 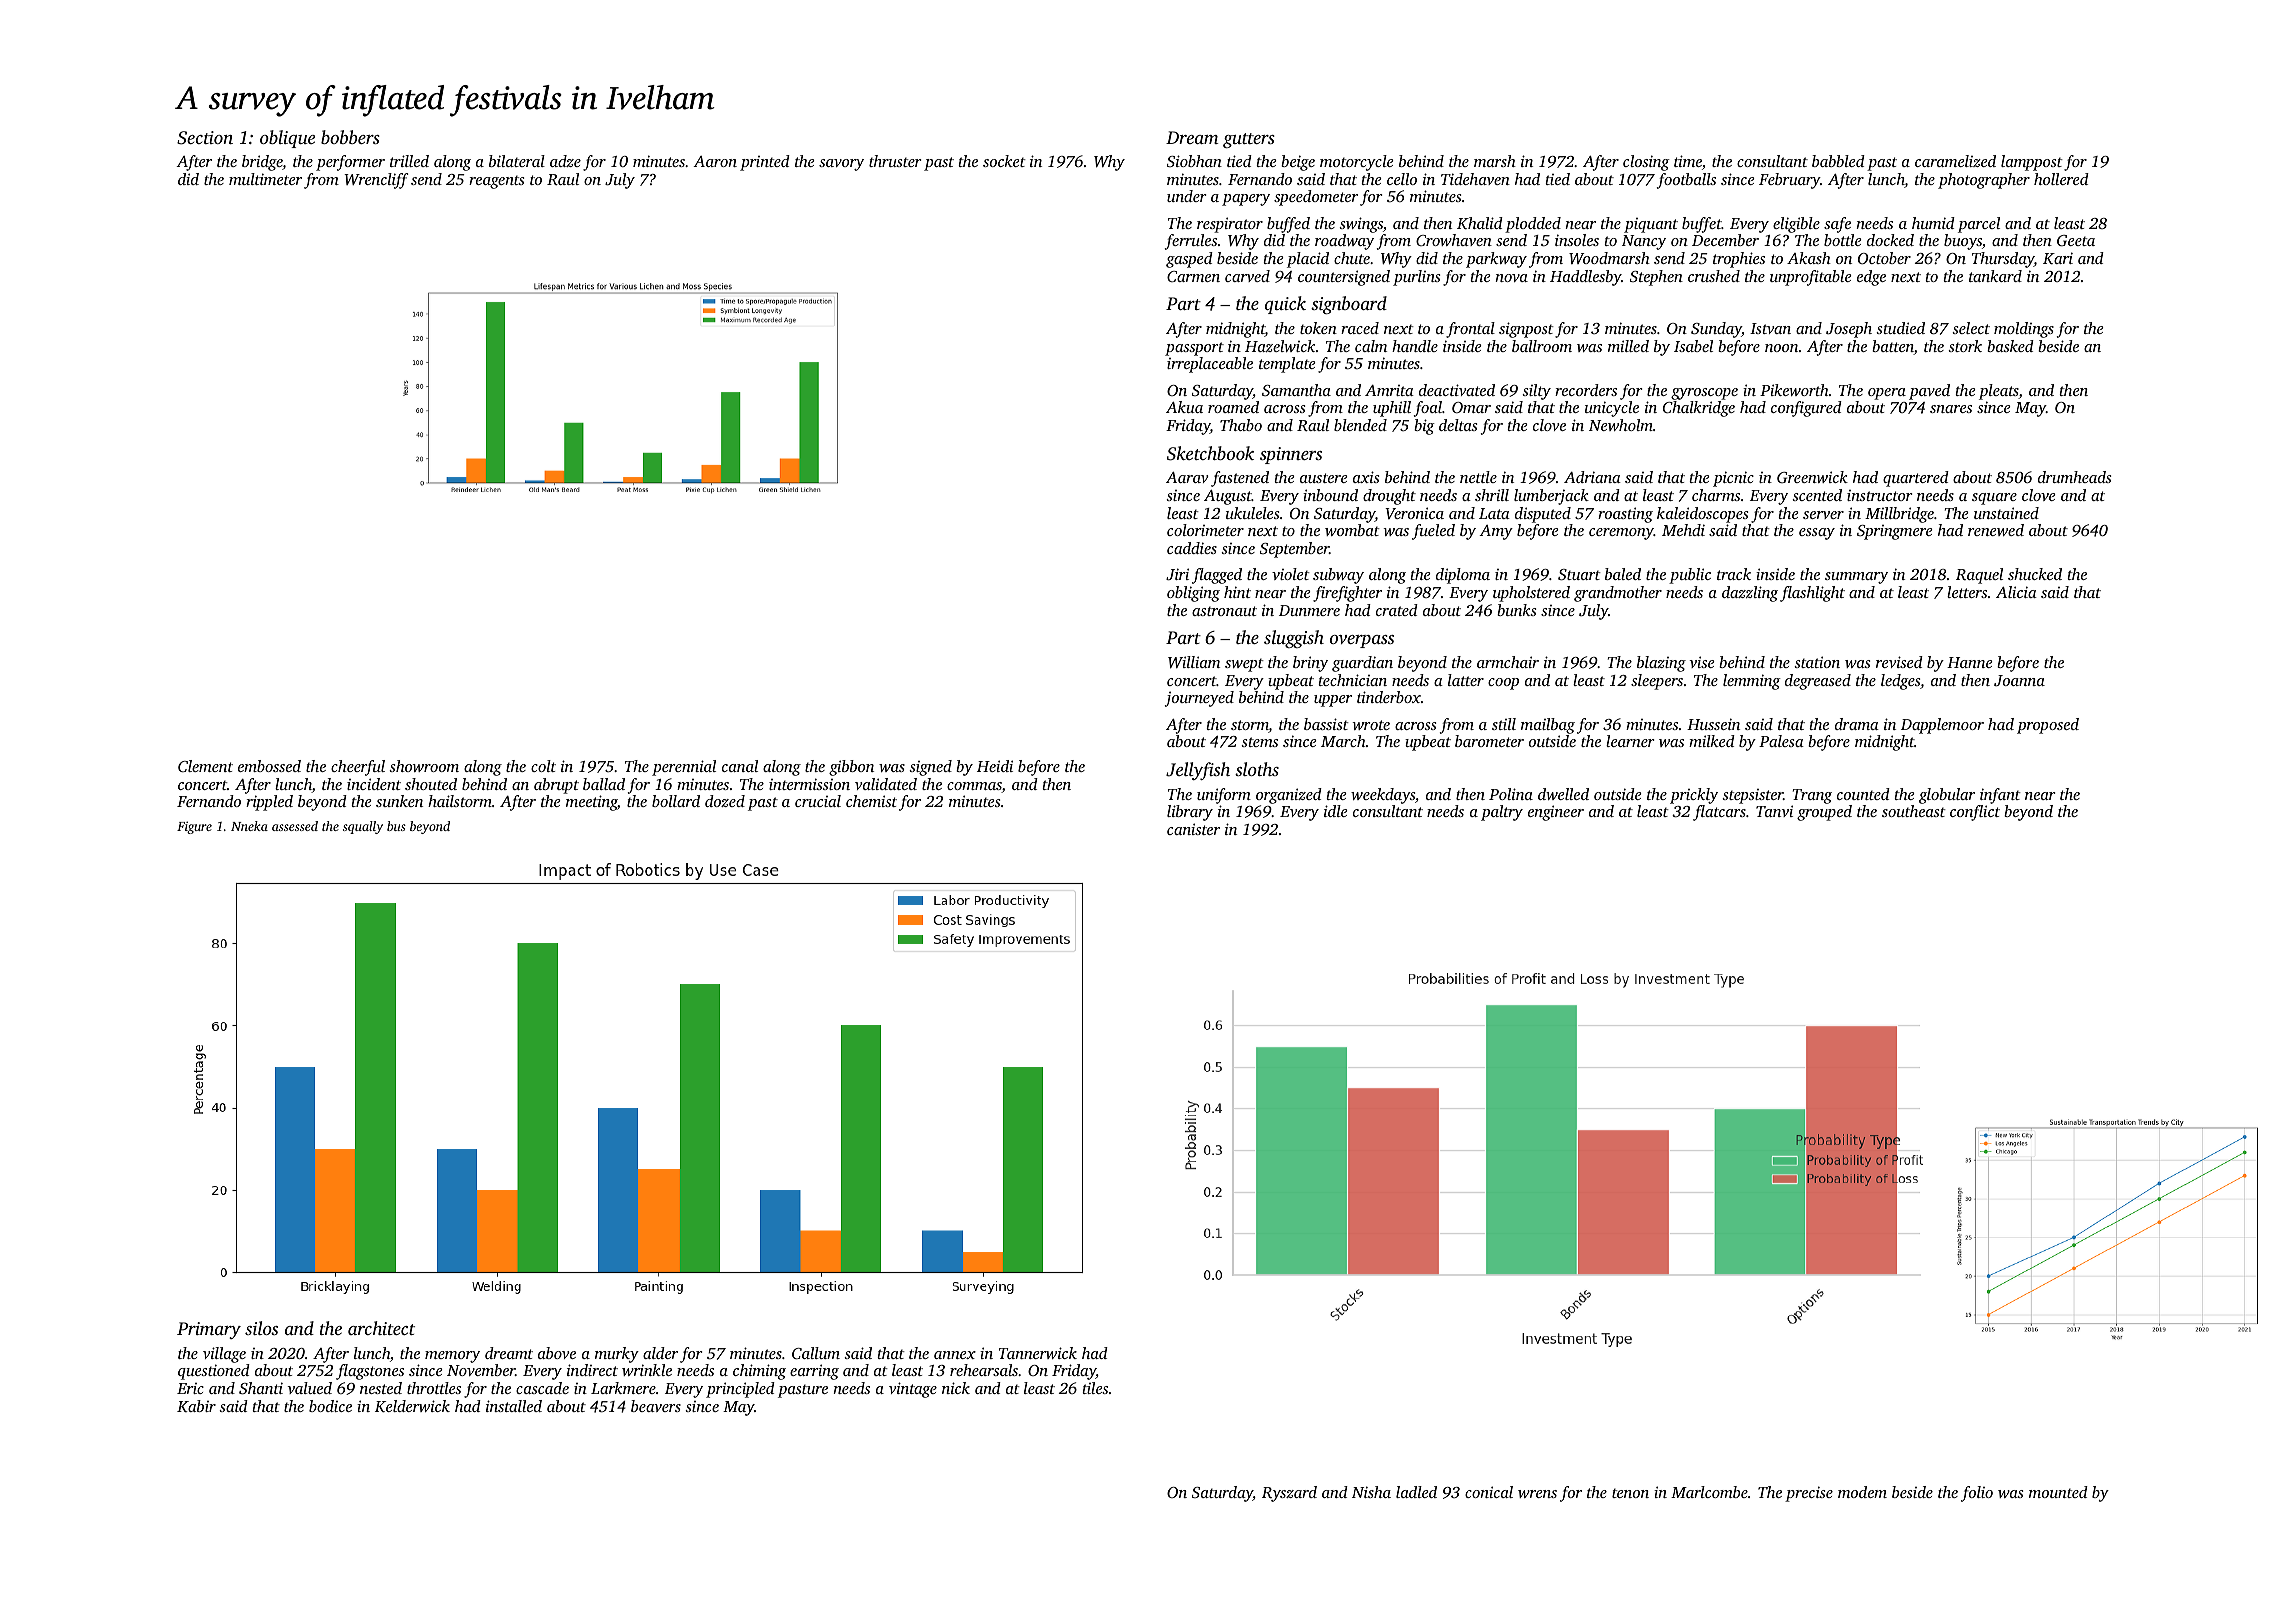 What do you see at coordinates (656, 1406) in the screenshot?
I see `beavers` at bounding box center [656, 1406].
